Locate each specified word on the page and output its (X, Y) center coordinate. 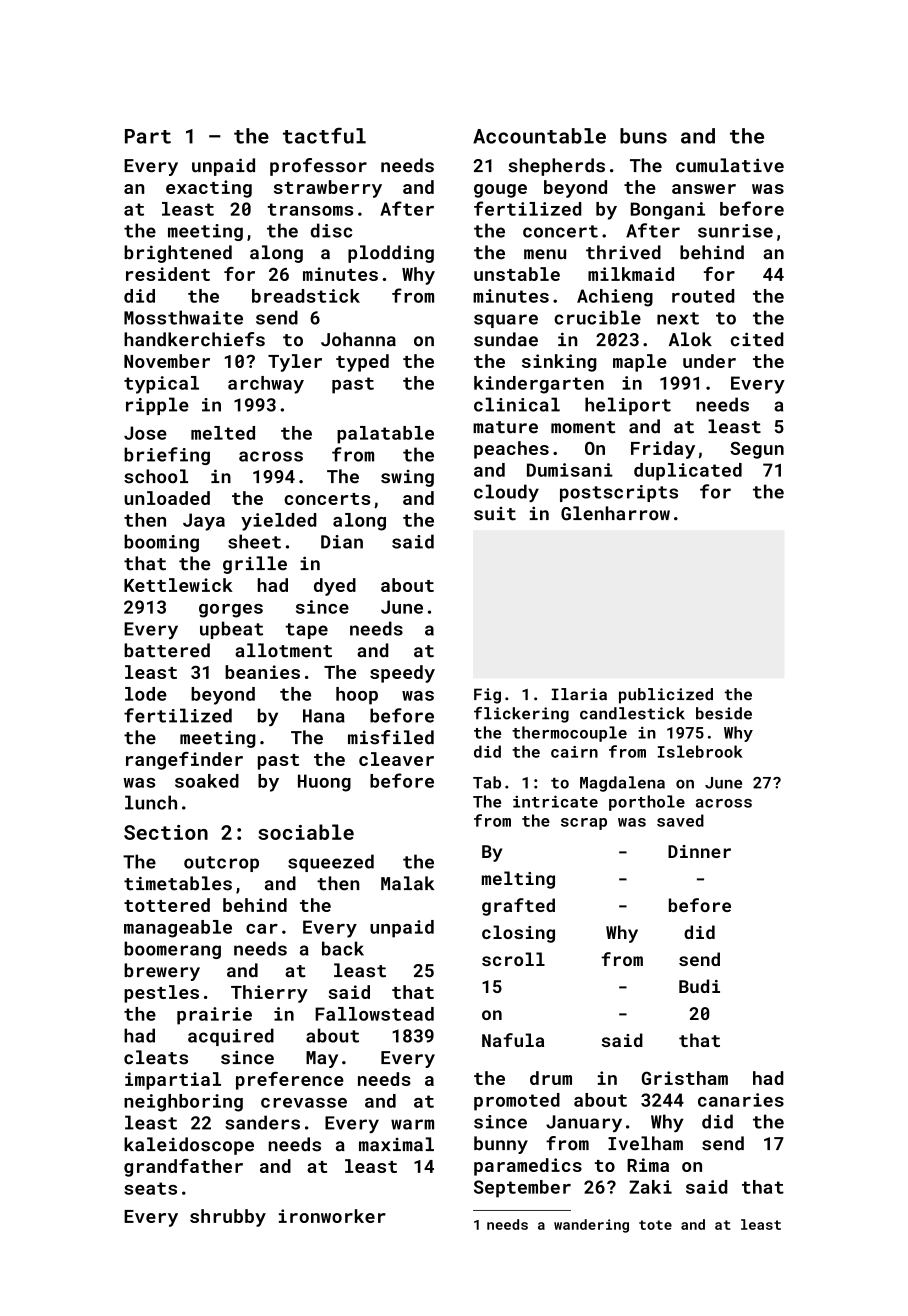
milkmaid (631, 274)
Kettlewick (178, 585)
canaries (741, 1100)
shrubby (228, 1218)
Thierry (269, 994)
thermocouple (569, 734)
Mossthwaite (183, 317)
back (343, 948)
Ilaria (579, 694)
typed (362, 363)
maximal (396, 1144)
